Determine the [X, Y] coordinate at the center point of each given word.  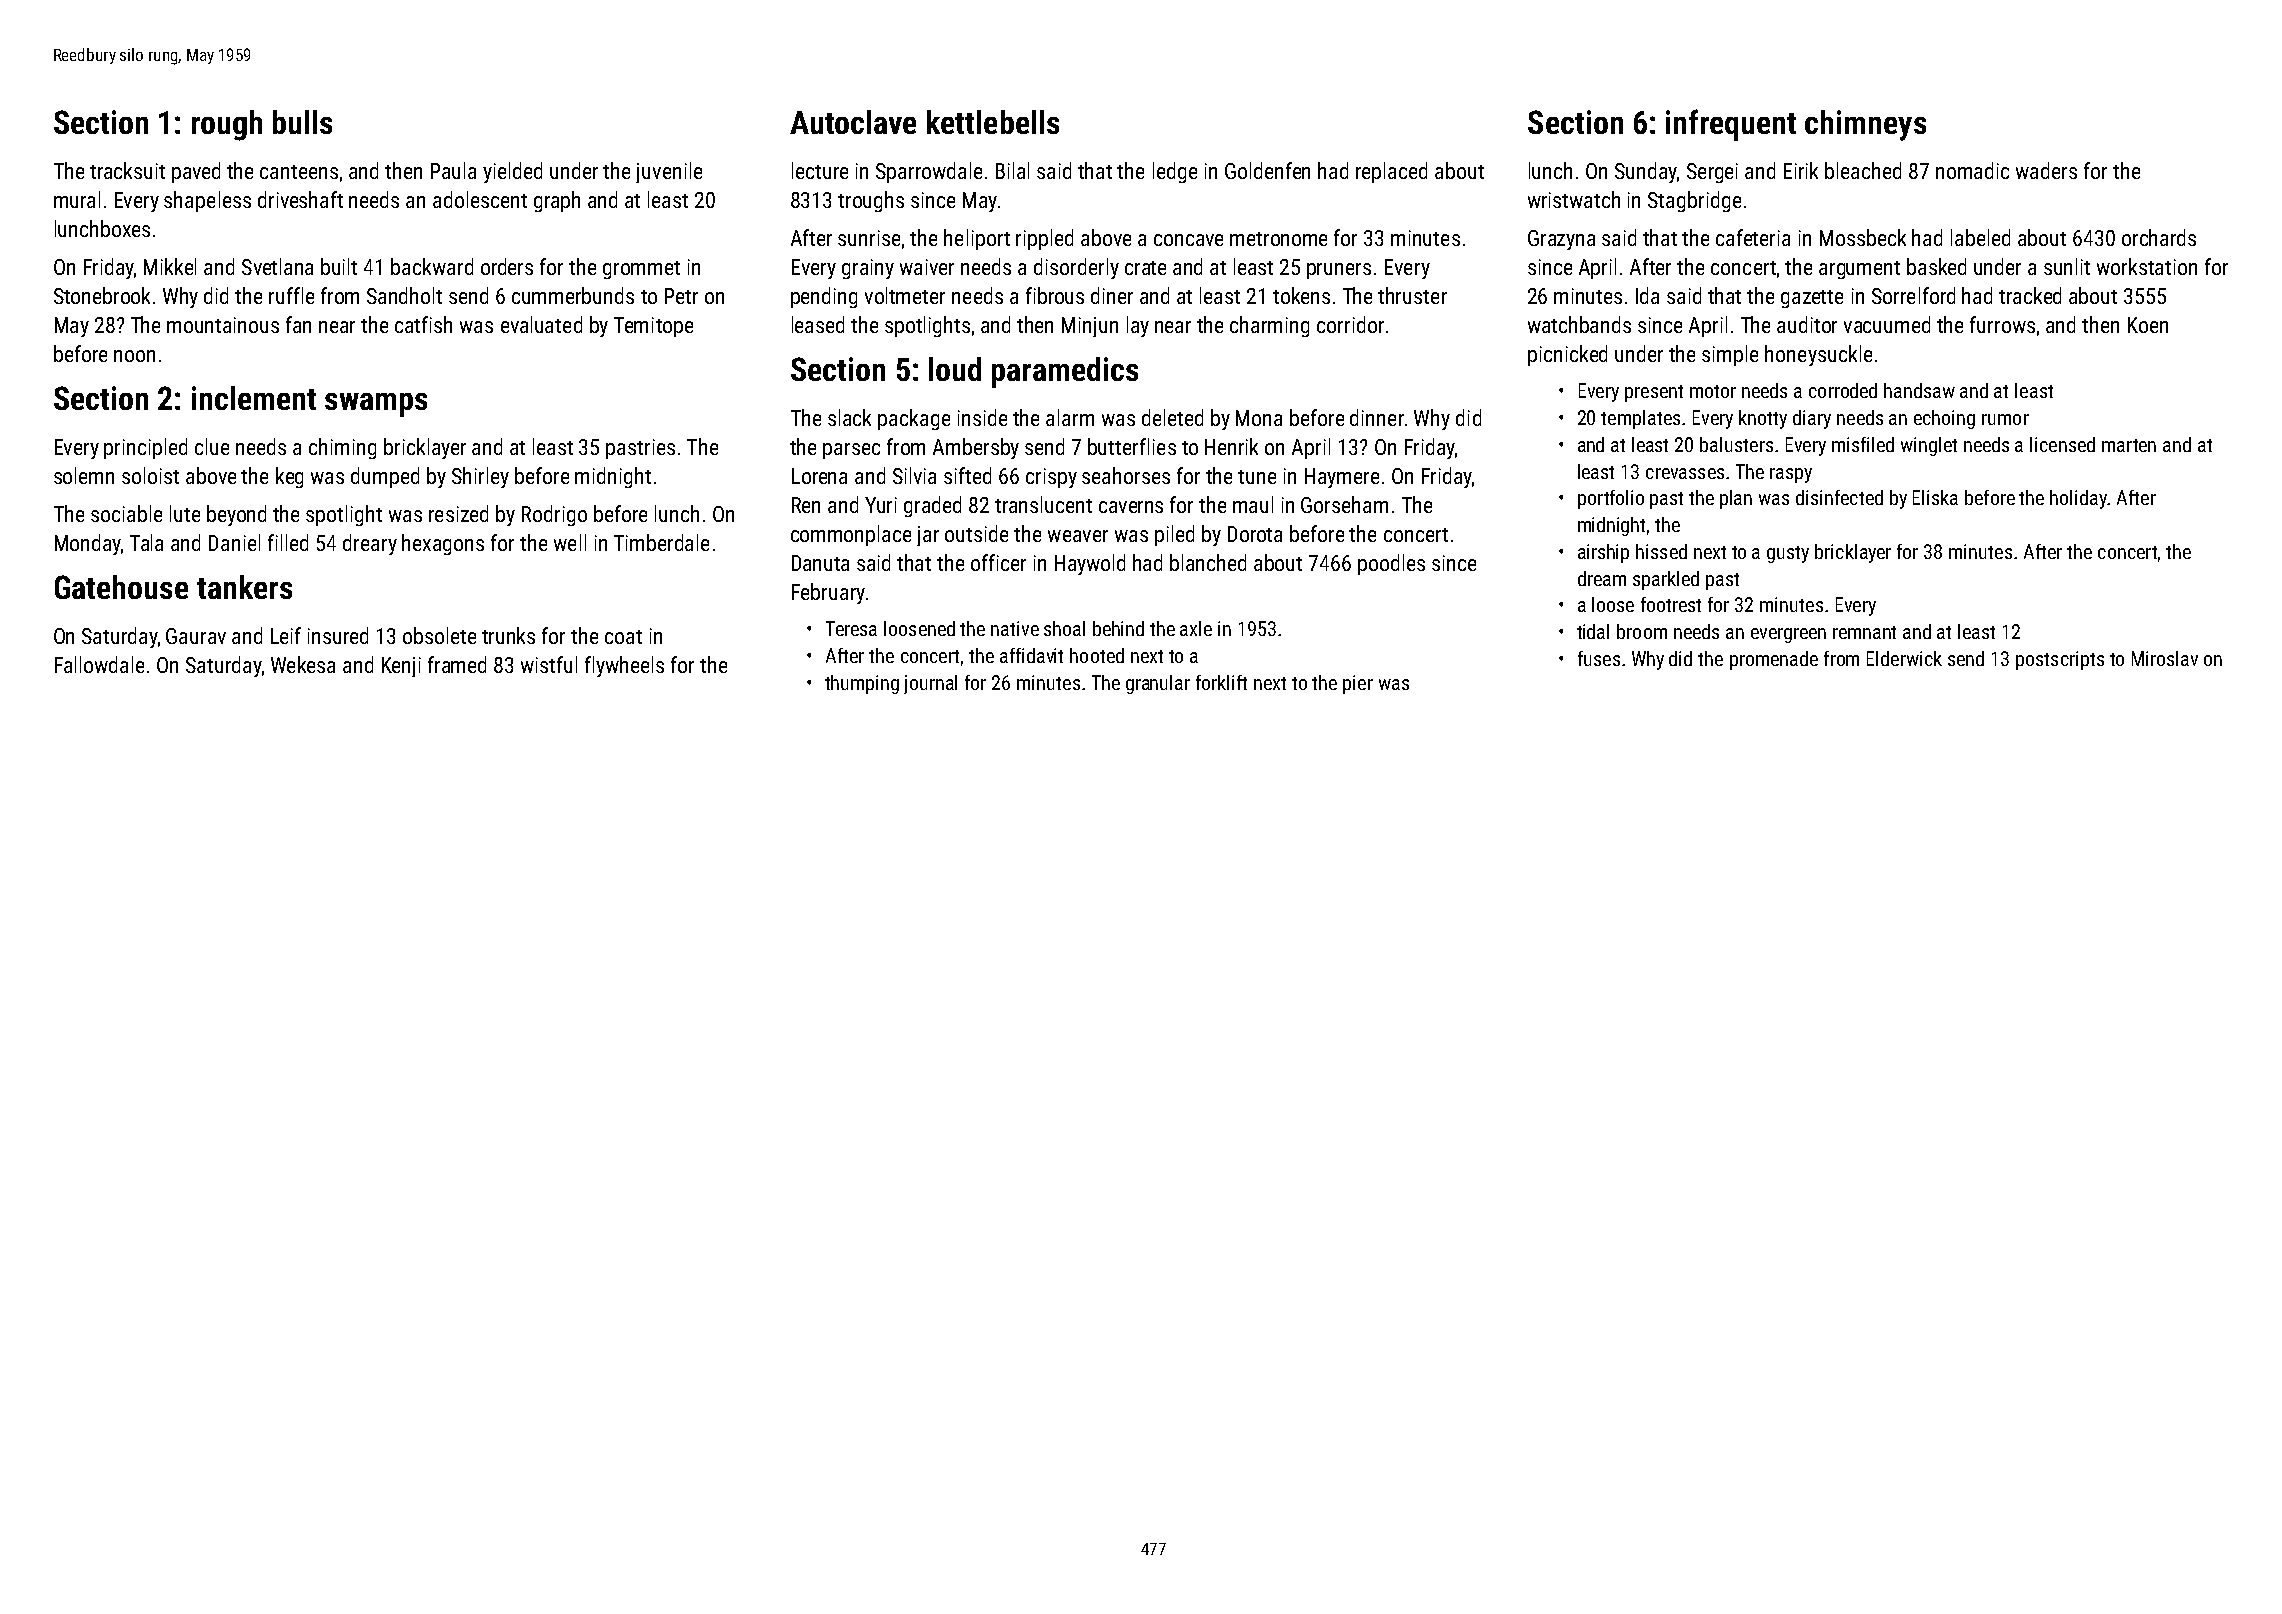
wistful [549, 664]
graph [557, 201]
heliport [977, 239]
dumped [385, 477]
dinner [1377, 417]
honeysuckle [1818, 355]
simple [1730, 355]
